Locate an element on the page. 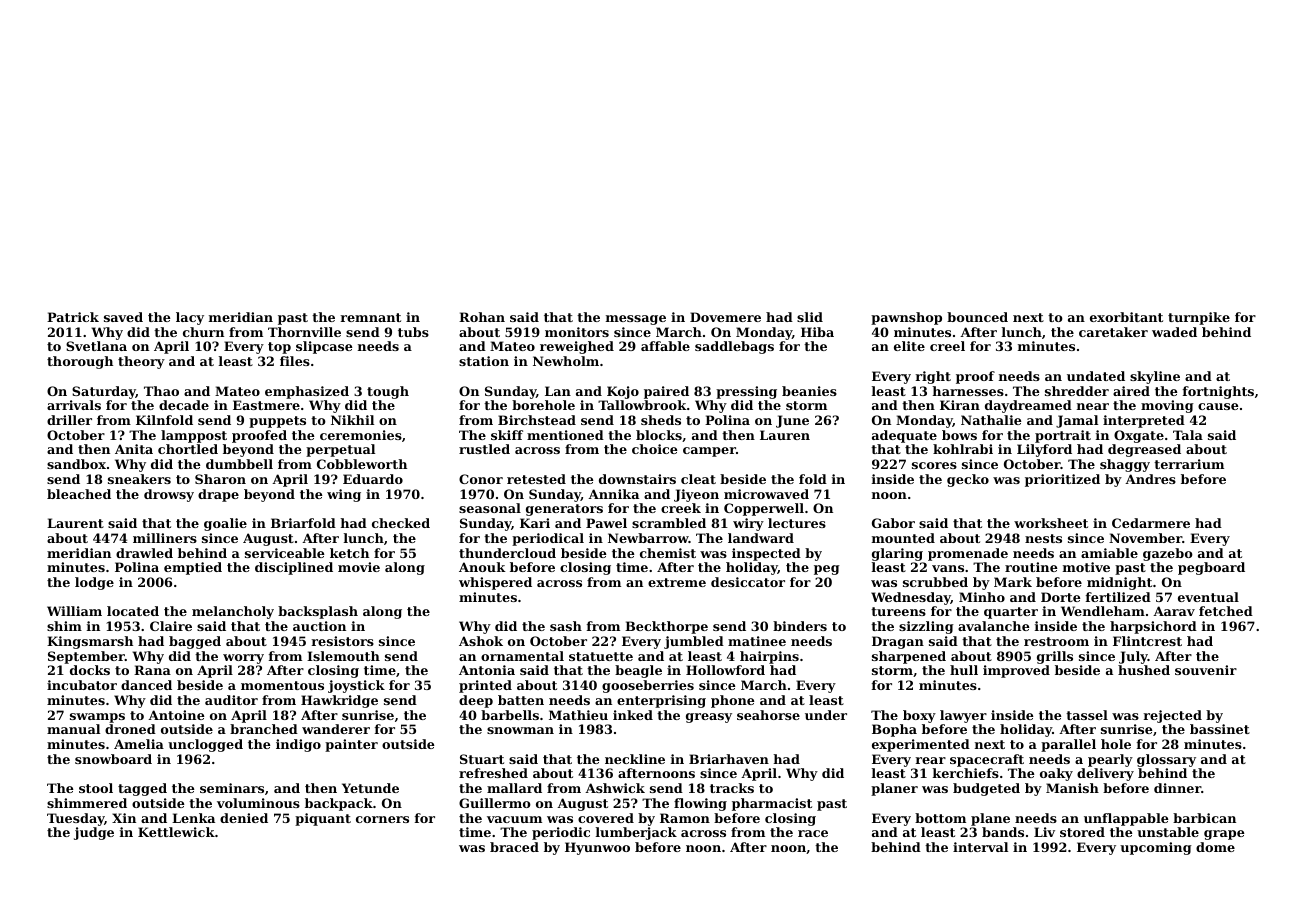  turnpike is located at coordinates (1199, 318).
